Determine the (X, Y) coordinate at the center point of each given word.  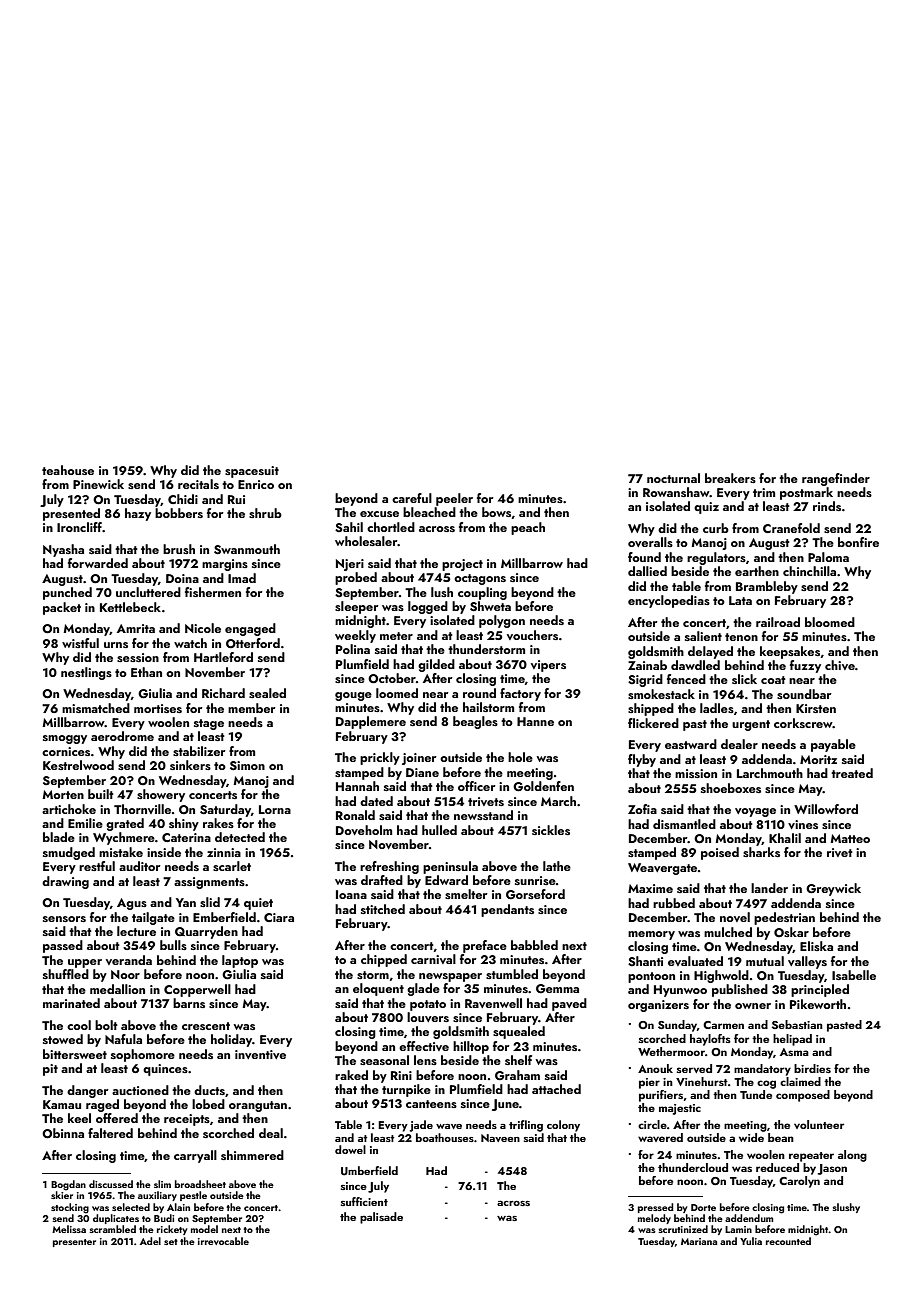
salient (703, 636)
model (204, 1229)
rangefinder (836, 479)
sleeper (356, 607)
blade (59, 837)
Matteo (850, 838)
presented (71, 514)
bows (496, 512)
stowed (63, 1039)
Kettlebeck (130, 607)
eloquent (378, 989)
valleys (807, 962)
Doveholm (364, 830)
